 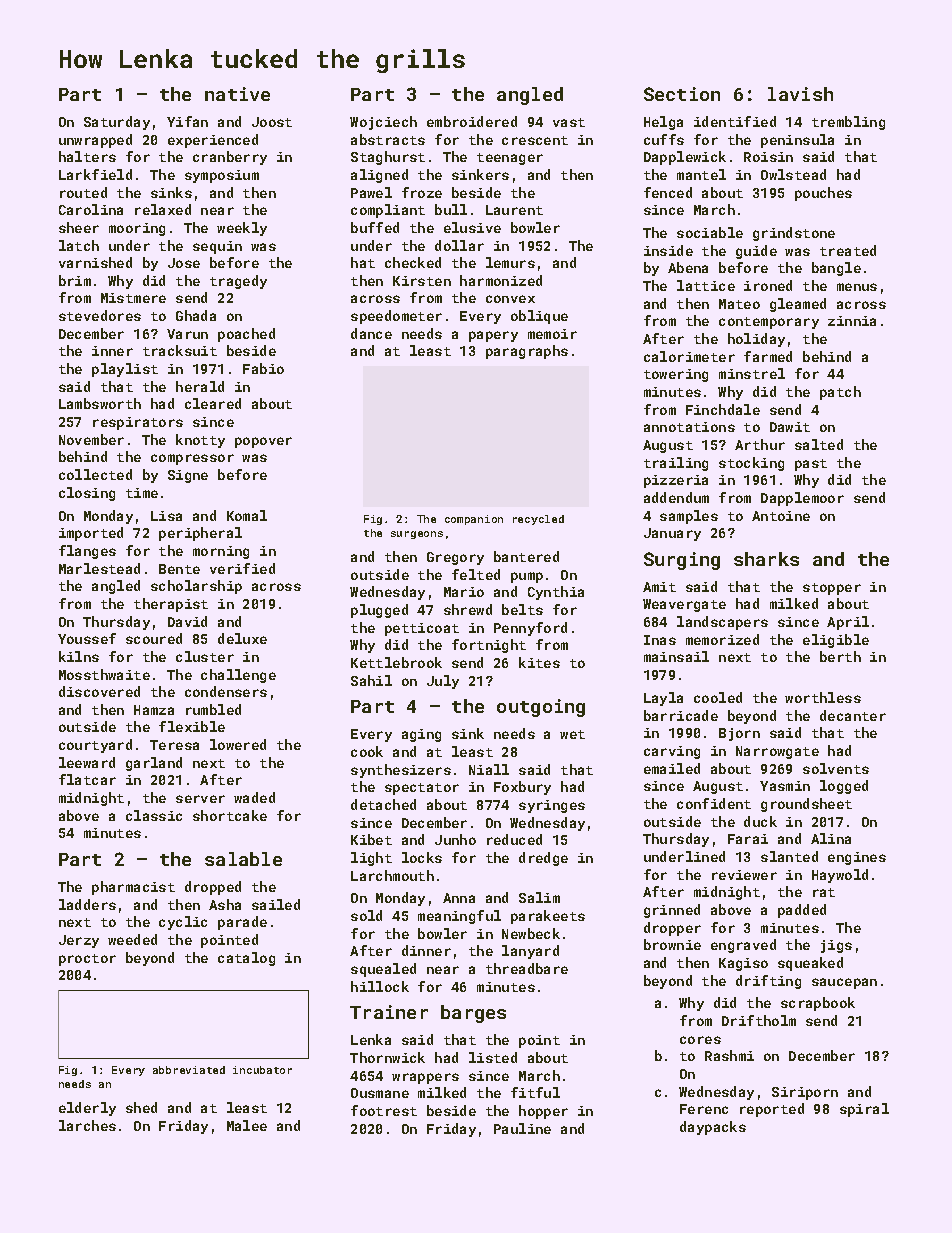 I want to click on Saturday, so click(x=117, y=123).
